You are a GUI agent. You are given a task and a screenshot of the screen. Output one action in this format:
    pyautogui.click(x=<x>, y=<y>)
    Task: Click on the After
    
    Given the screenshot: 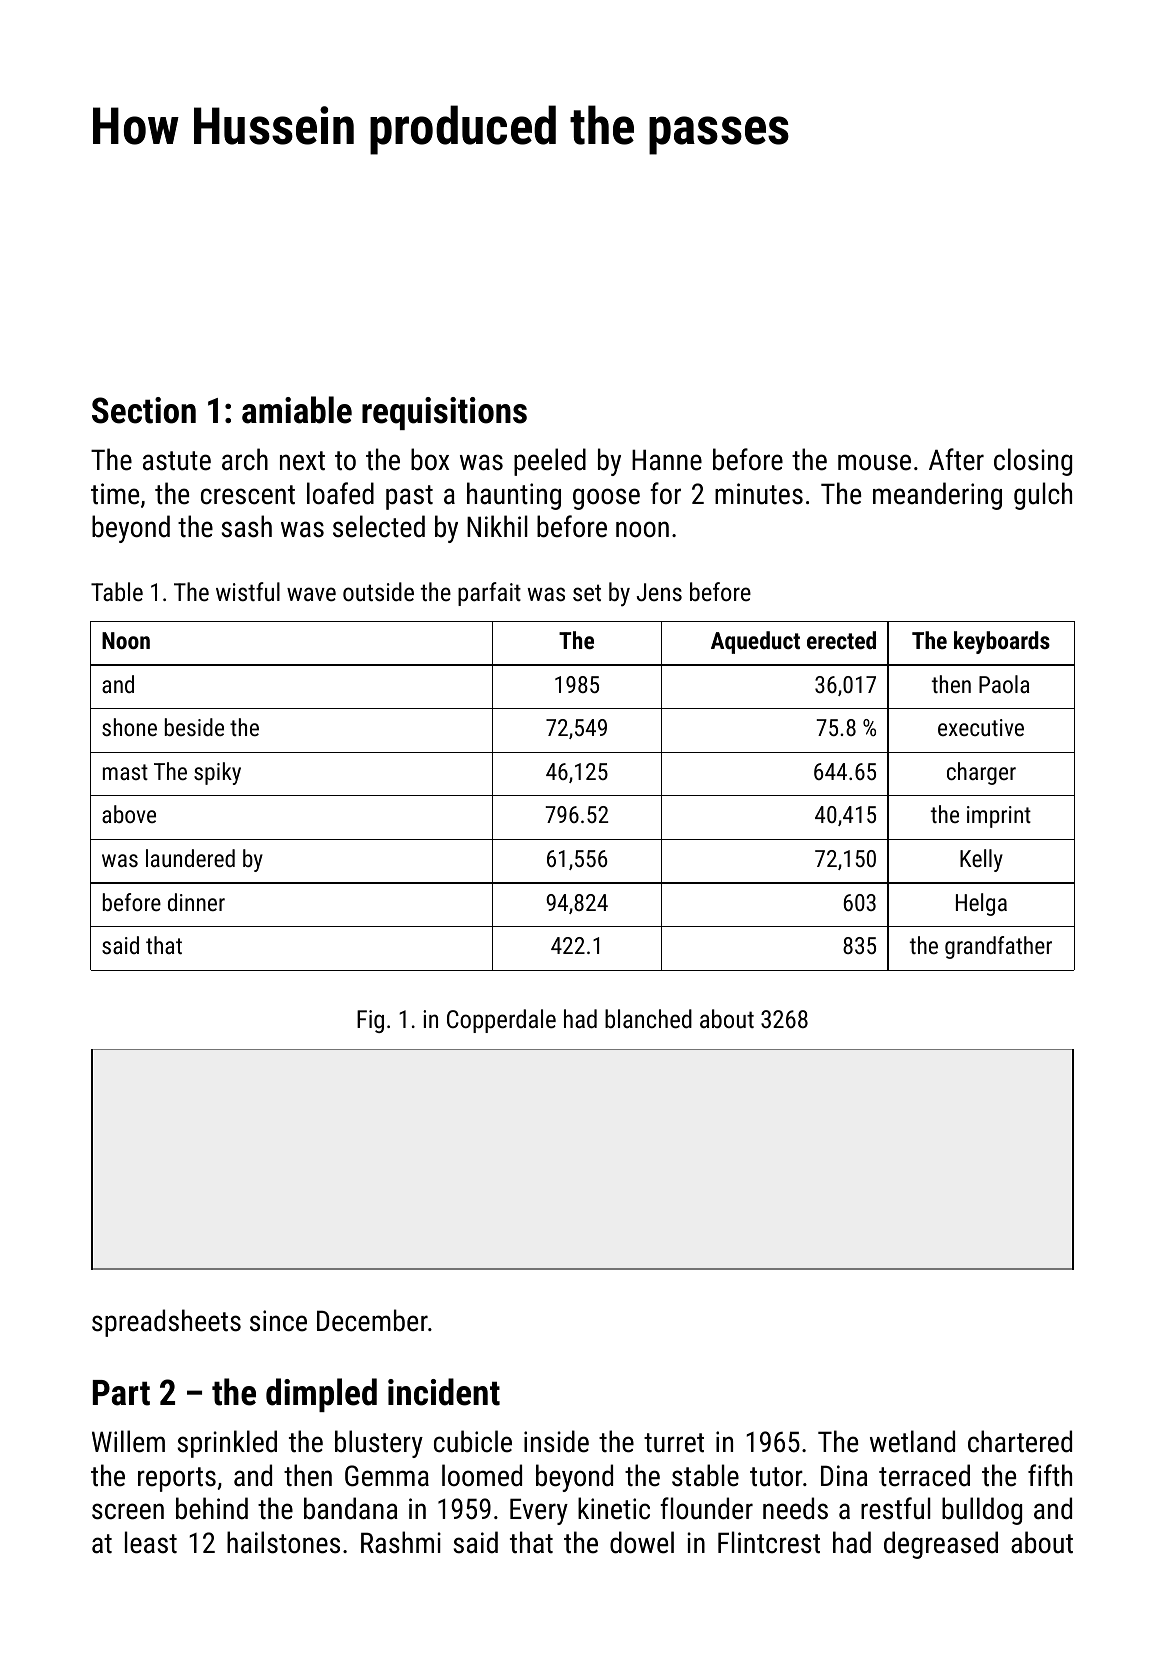 What is the action you would take?
    pyautogui.click(x=956, y=459)
